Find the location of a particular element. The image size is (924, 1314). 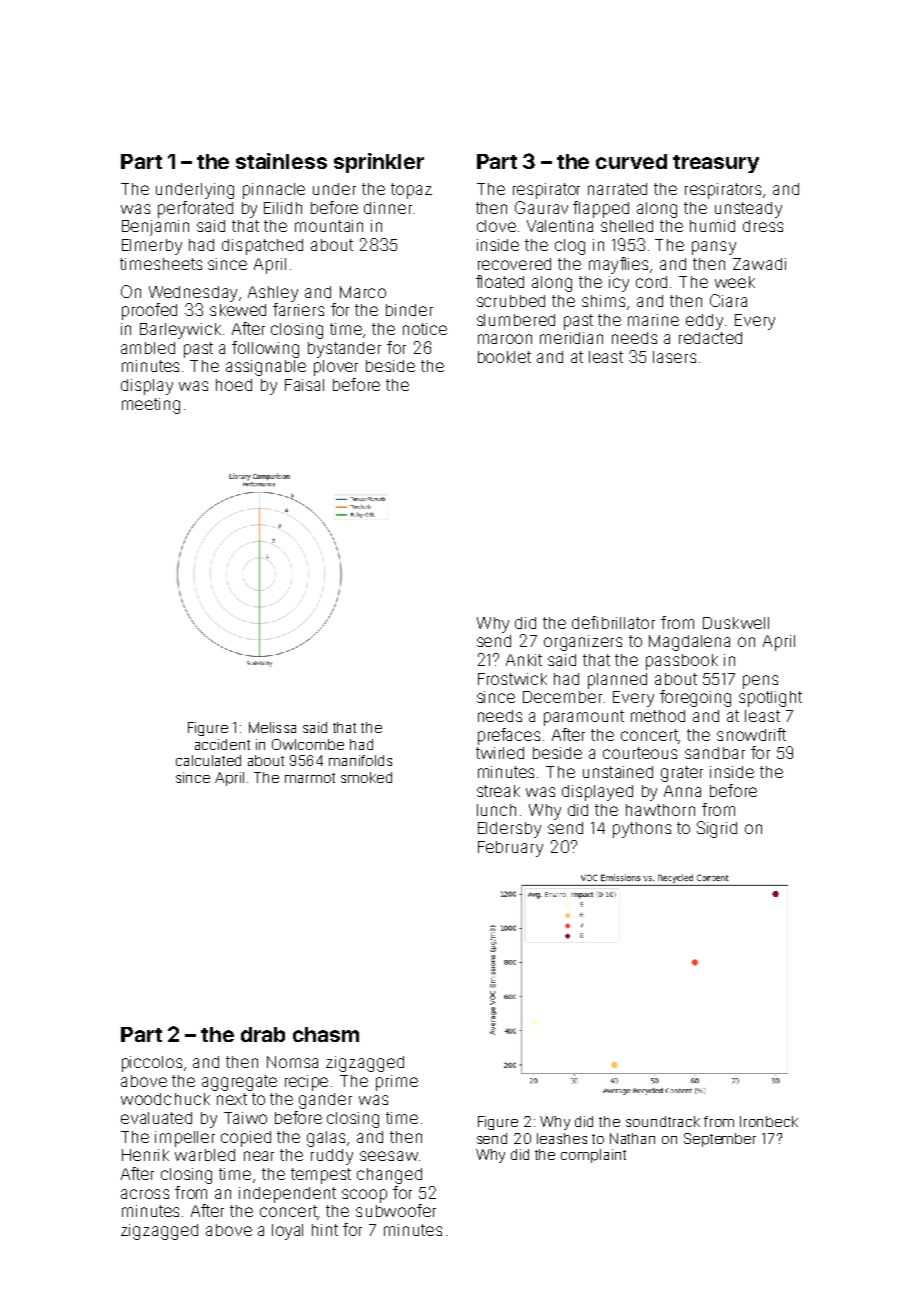

calculated is located at coordinates (208, 760).
